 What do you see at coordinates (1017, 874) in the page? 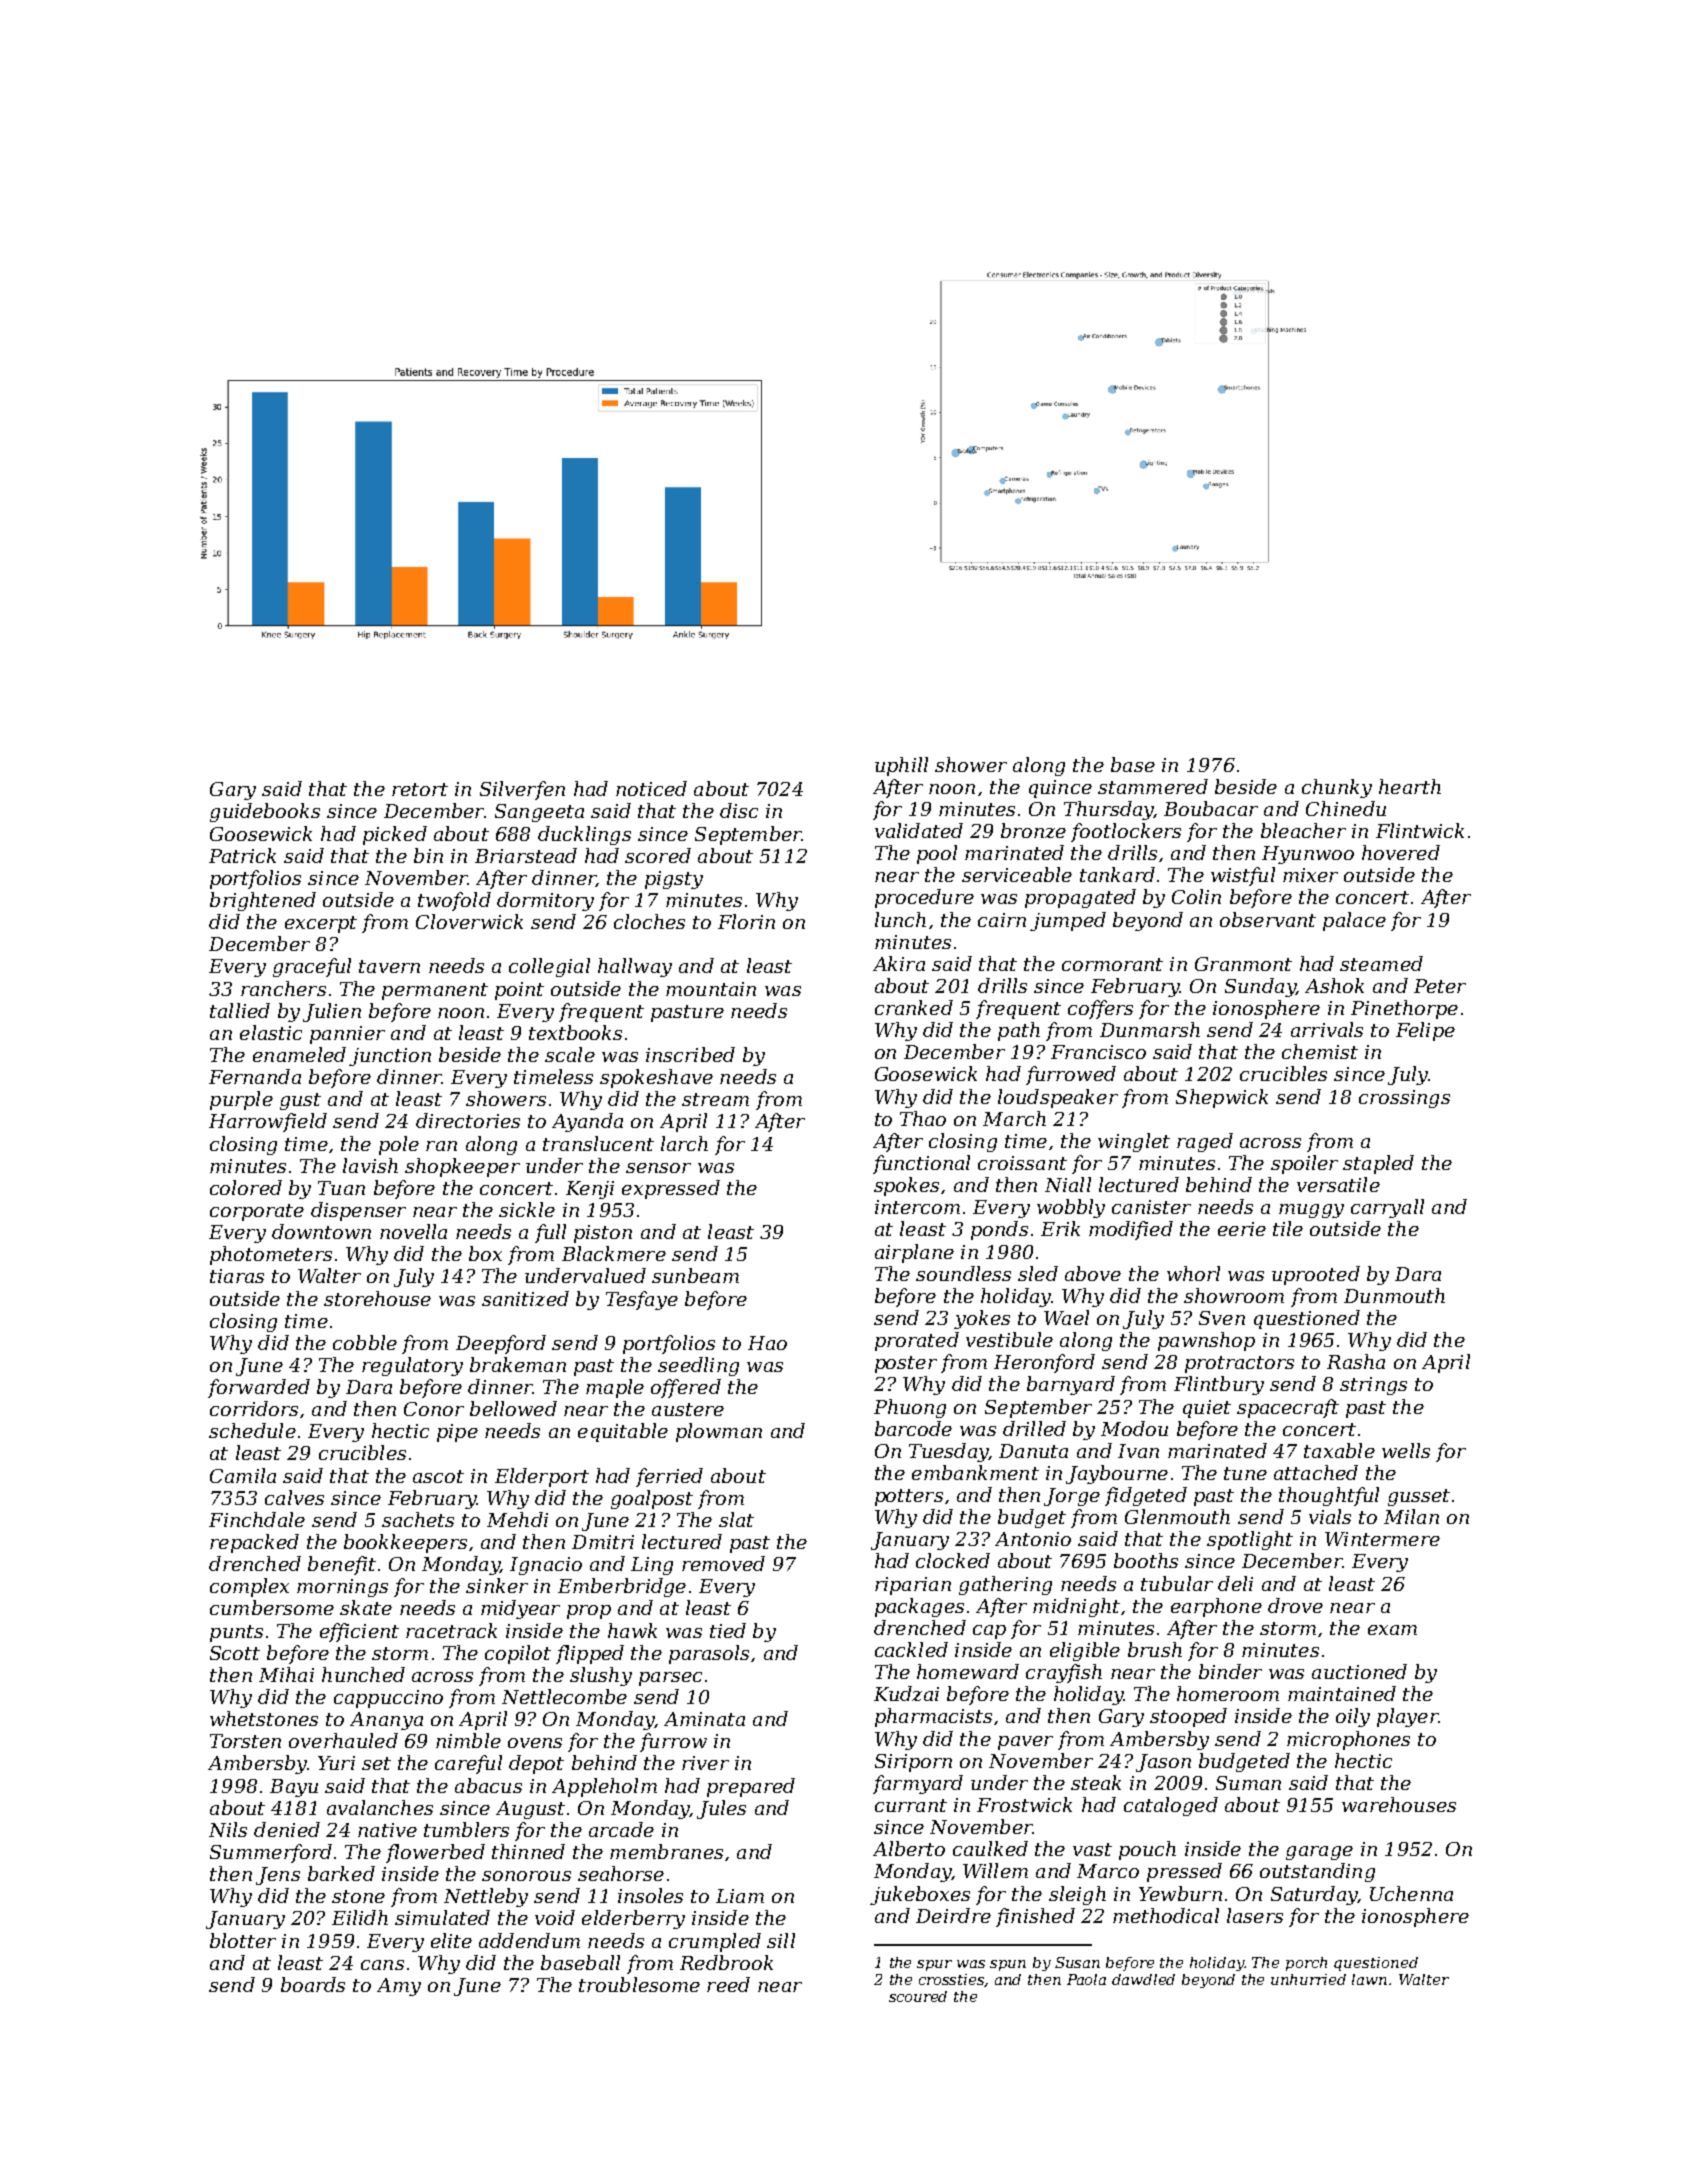
I see `serviceable` at bounding box center [1017, 874].
